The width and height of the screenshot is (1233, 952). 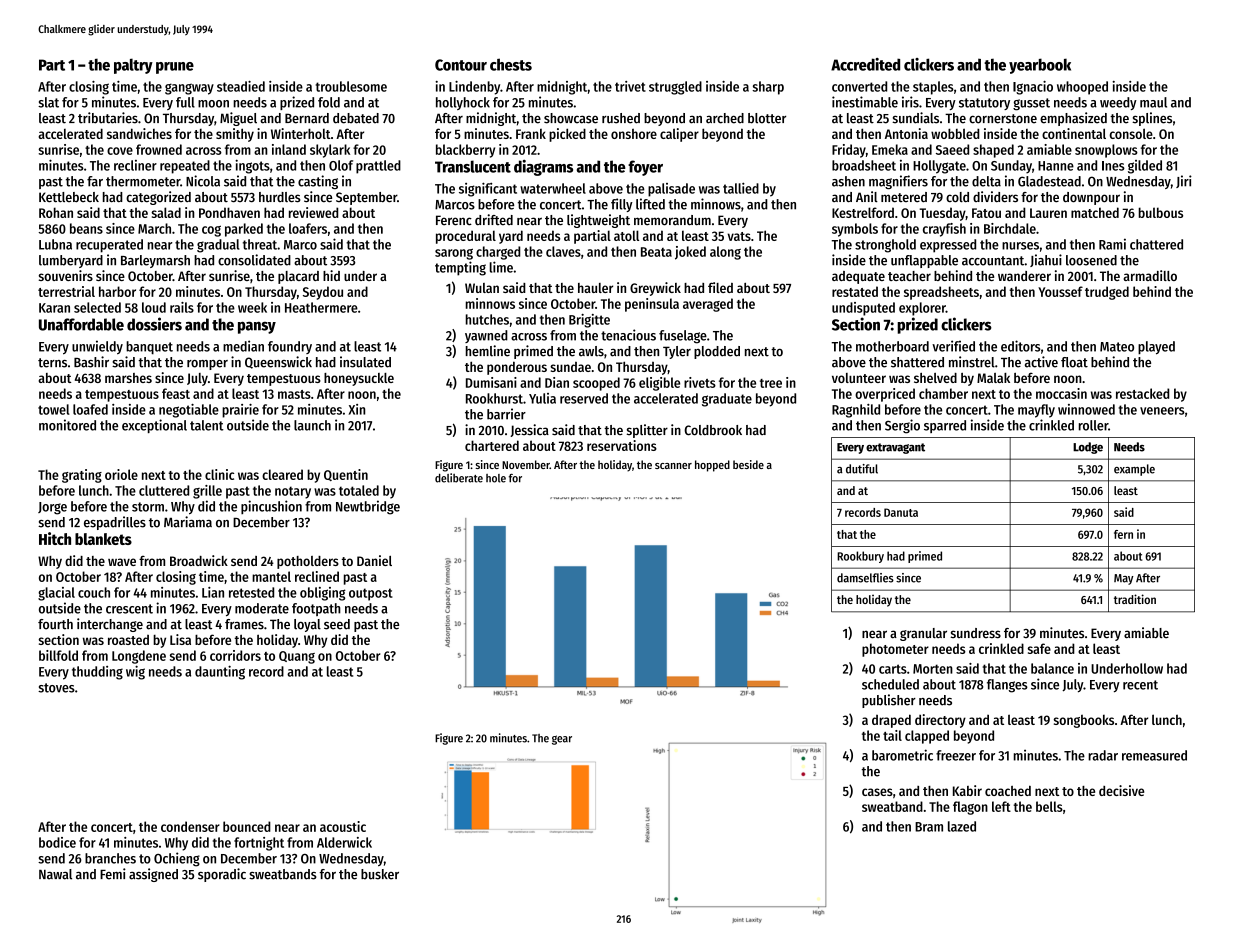 I want to click on example, so click(x=1134, y=470).
